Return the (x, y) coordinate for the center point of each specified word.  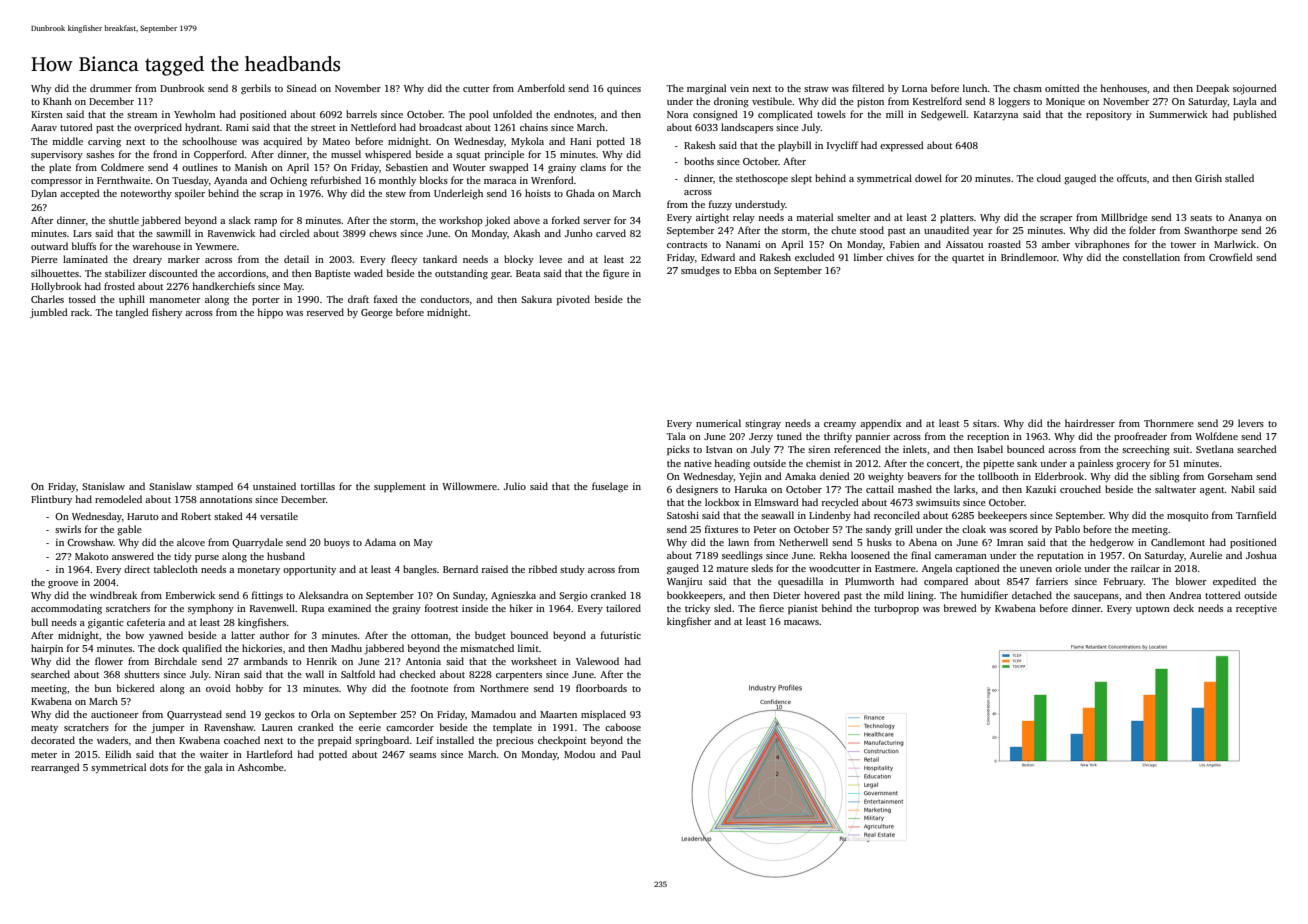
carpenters (519, 676)
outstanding (461, 274)
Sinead (302, 88)
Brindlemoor (1029, 257)
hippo (270, 313)
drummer (111, 88)
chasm (1027, 88)
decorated (53, 740)
